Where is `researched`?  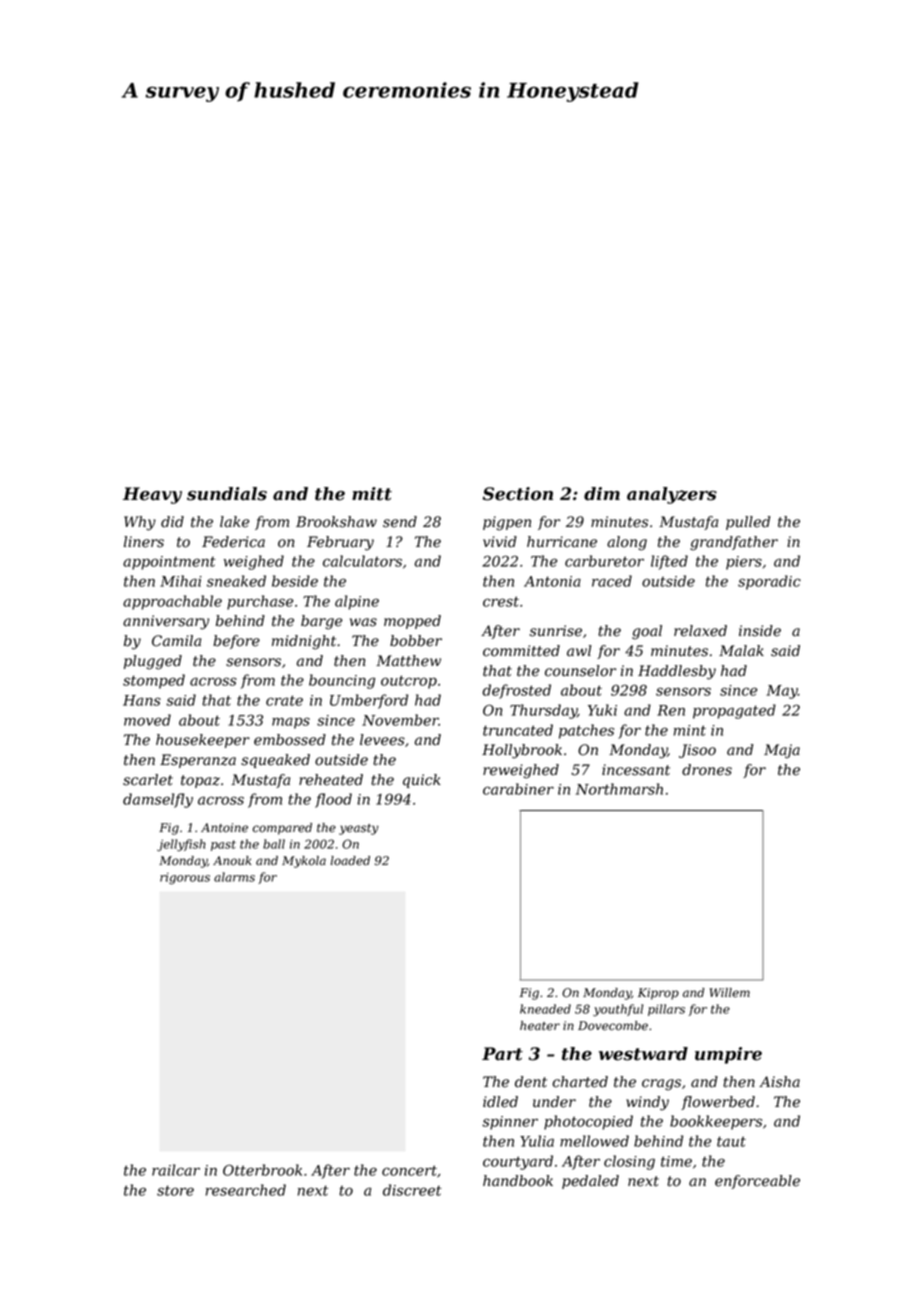
researched is located at coordinates (246, 1190).
